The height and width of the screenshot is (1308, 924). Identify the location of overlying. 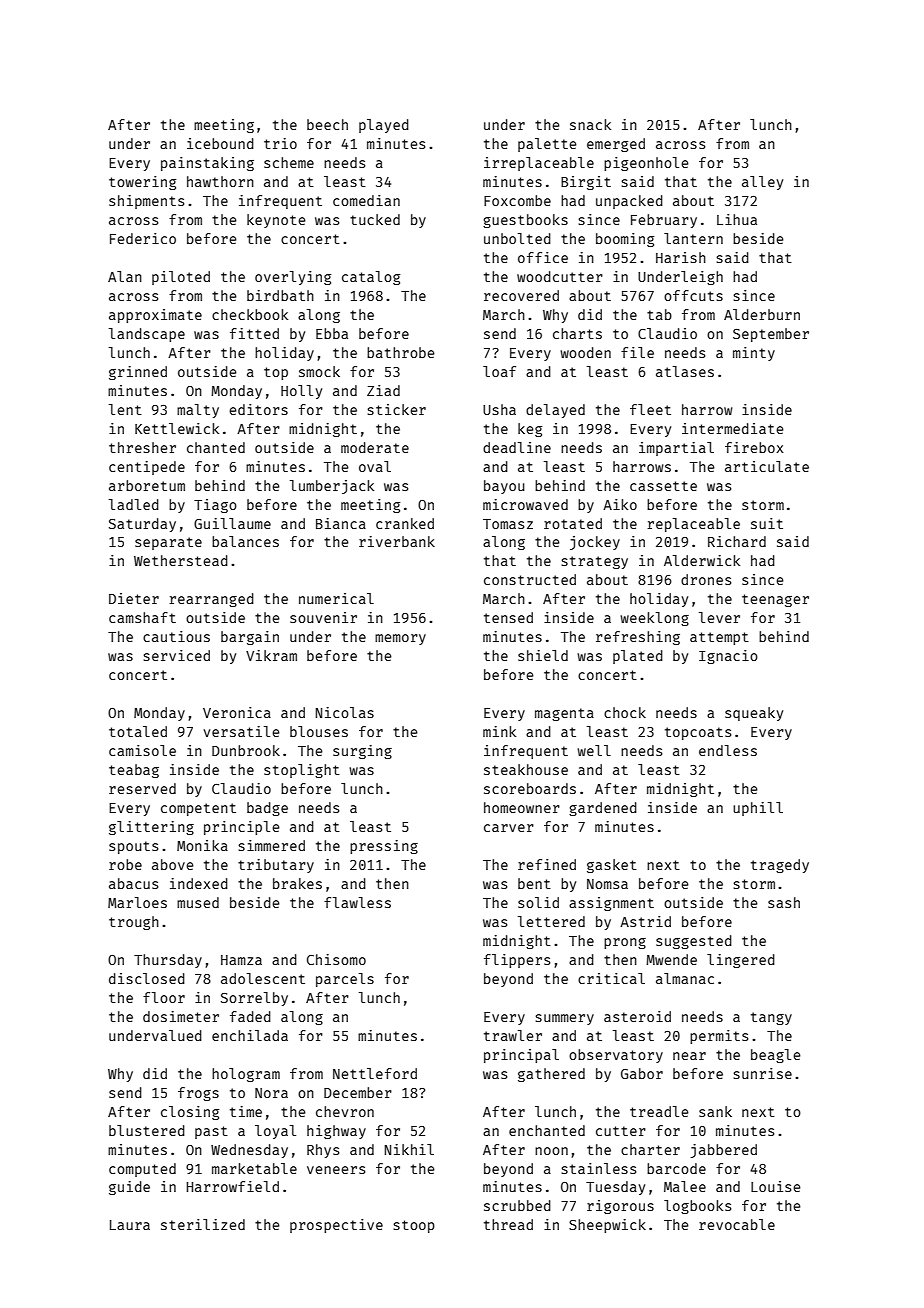
(293, 278).
